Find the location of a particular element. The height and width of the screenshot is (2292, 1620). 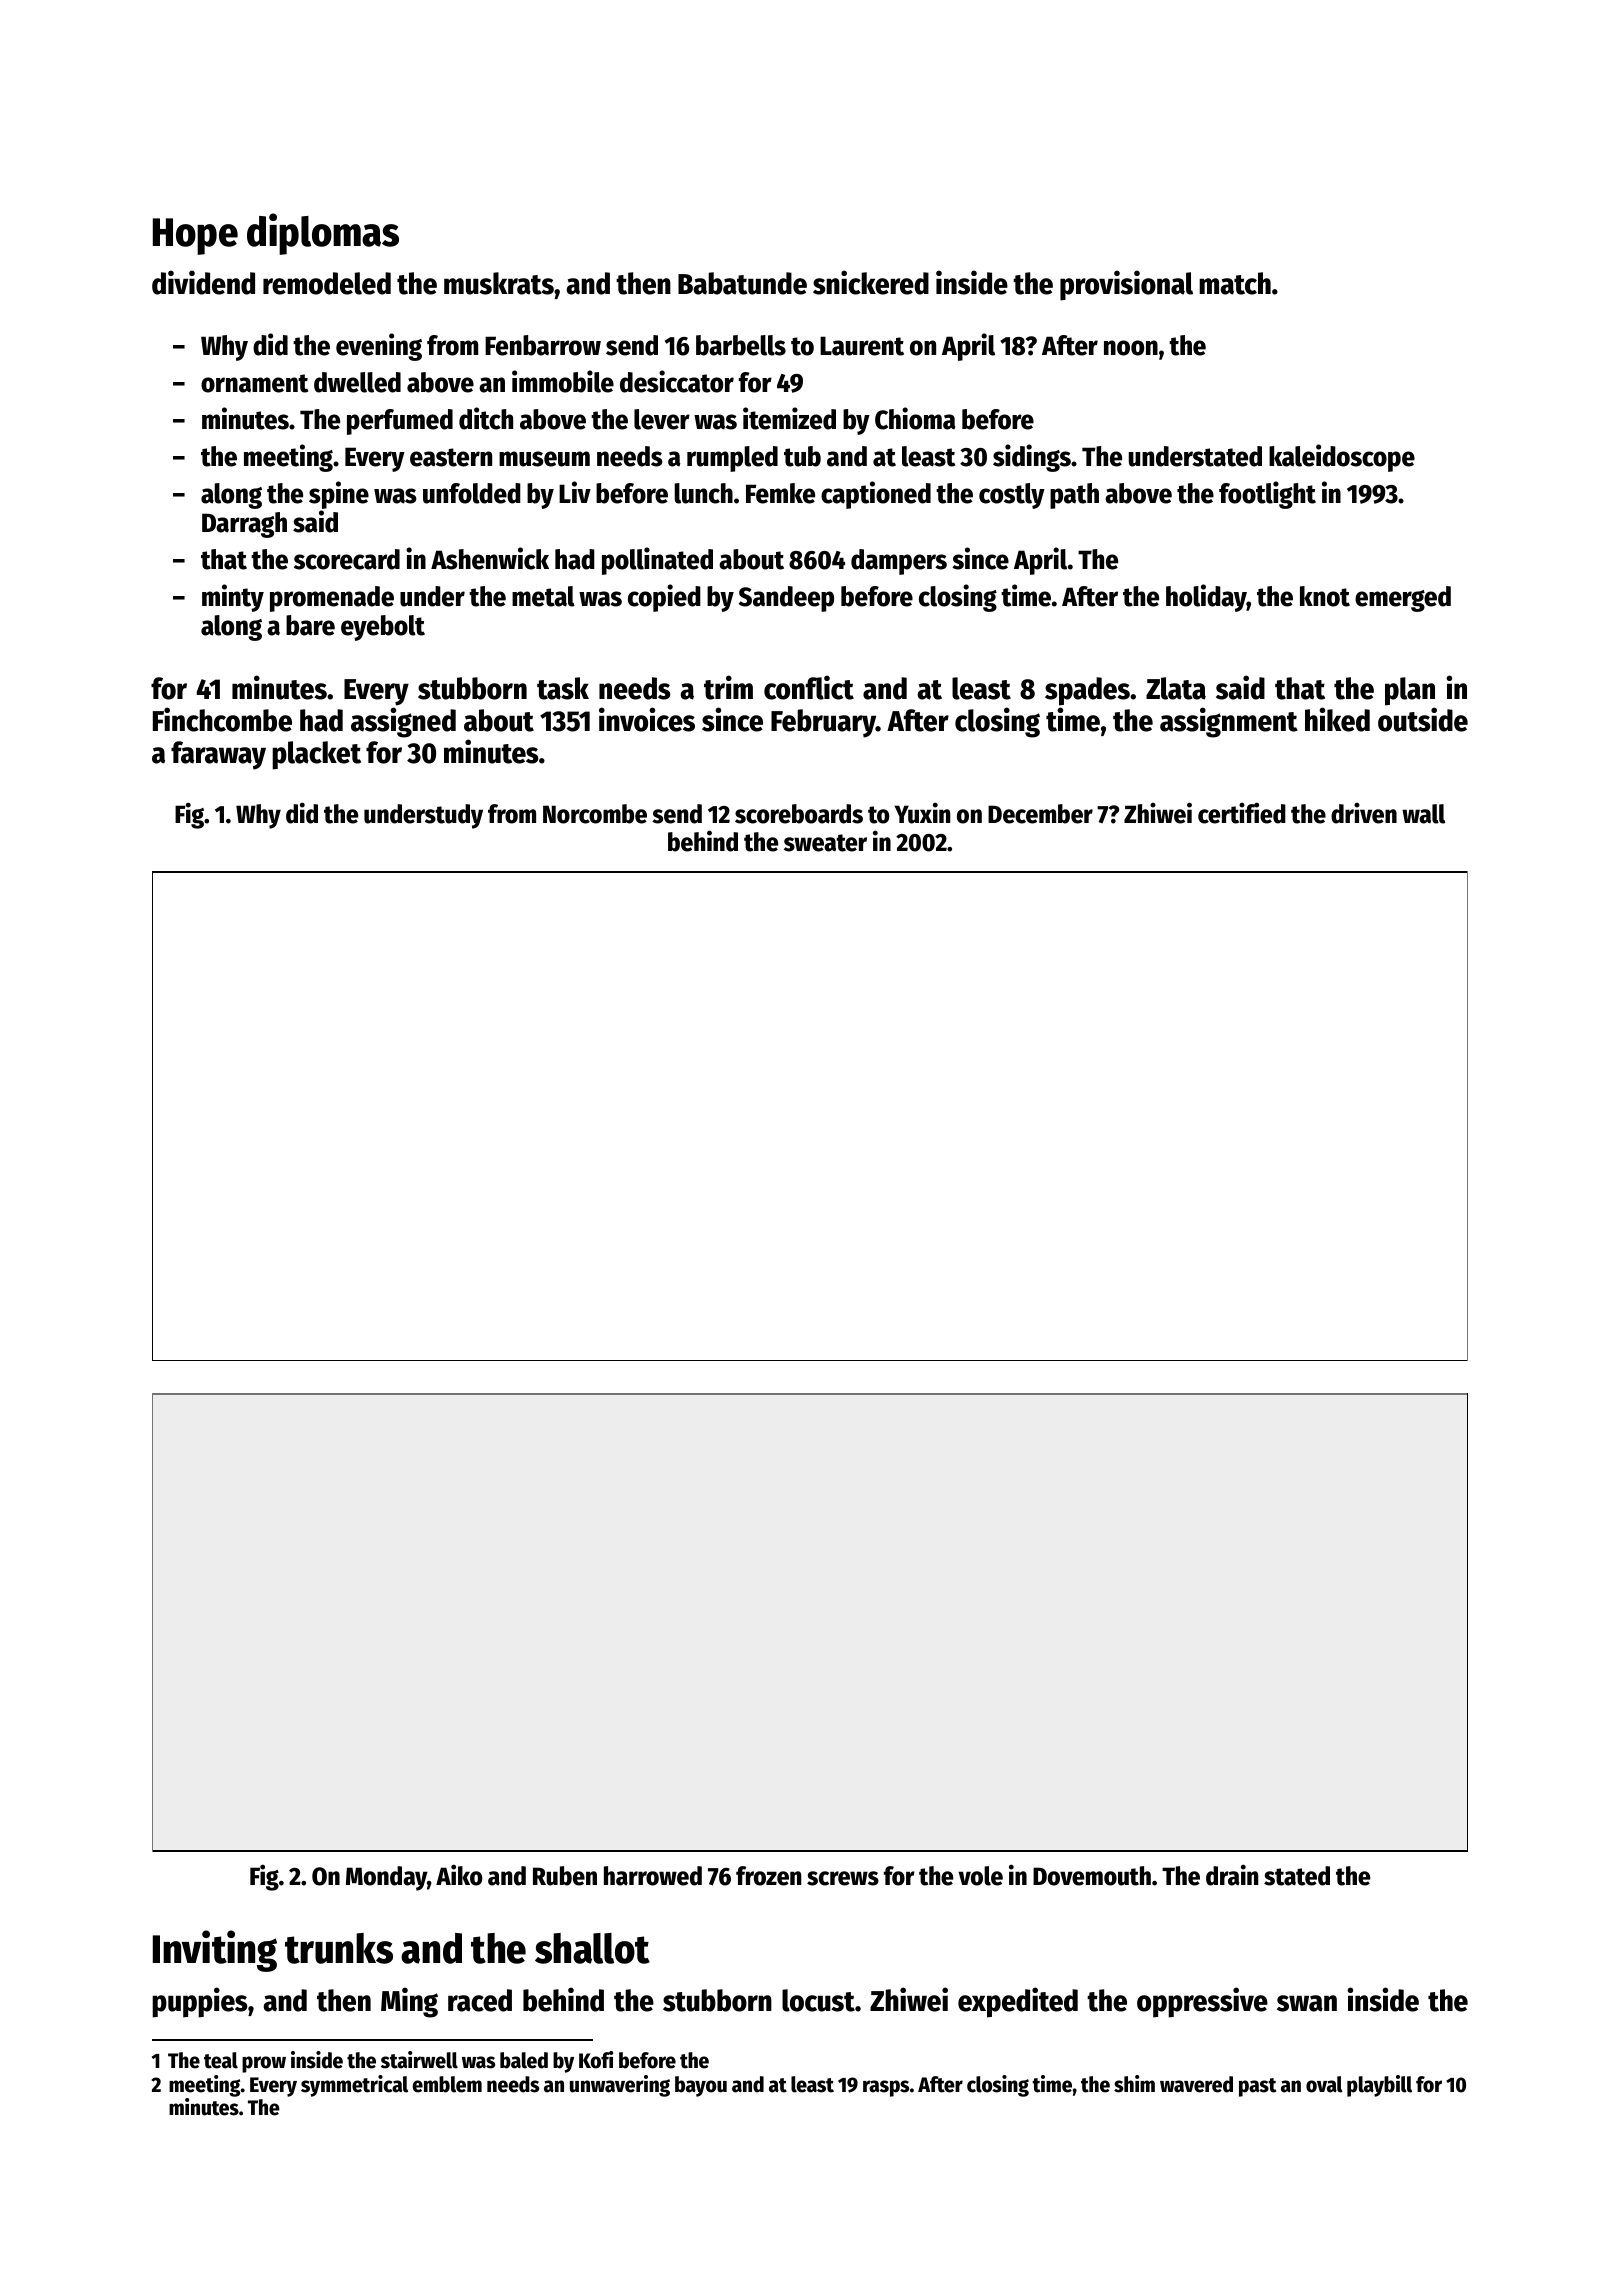

Babatunde is located at coordinates (742, 283).
